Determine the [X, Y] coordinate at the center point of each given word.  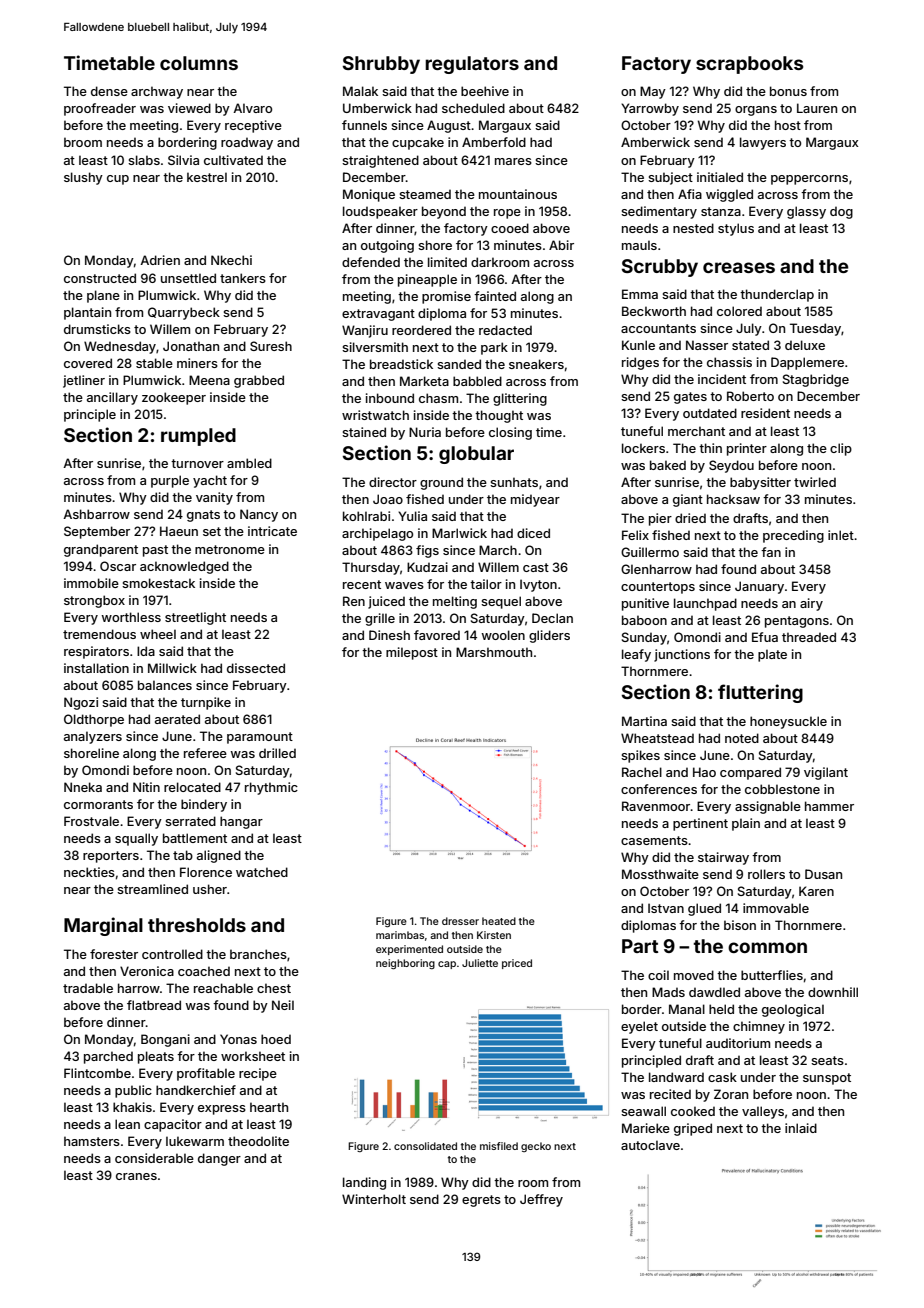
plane [103, 296]
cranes [136, 1176]
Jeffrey [541, 1200]
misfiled [499, 1146]
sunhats [514, 482]
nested [693, 228]
